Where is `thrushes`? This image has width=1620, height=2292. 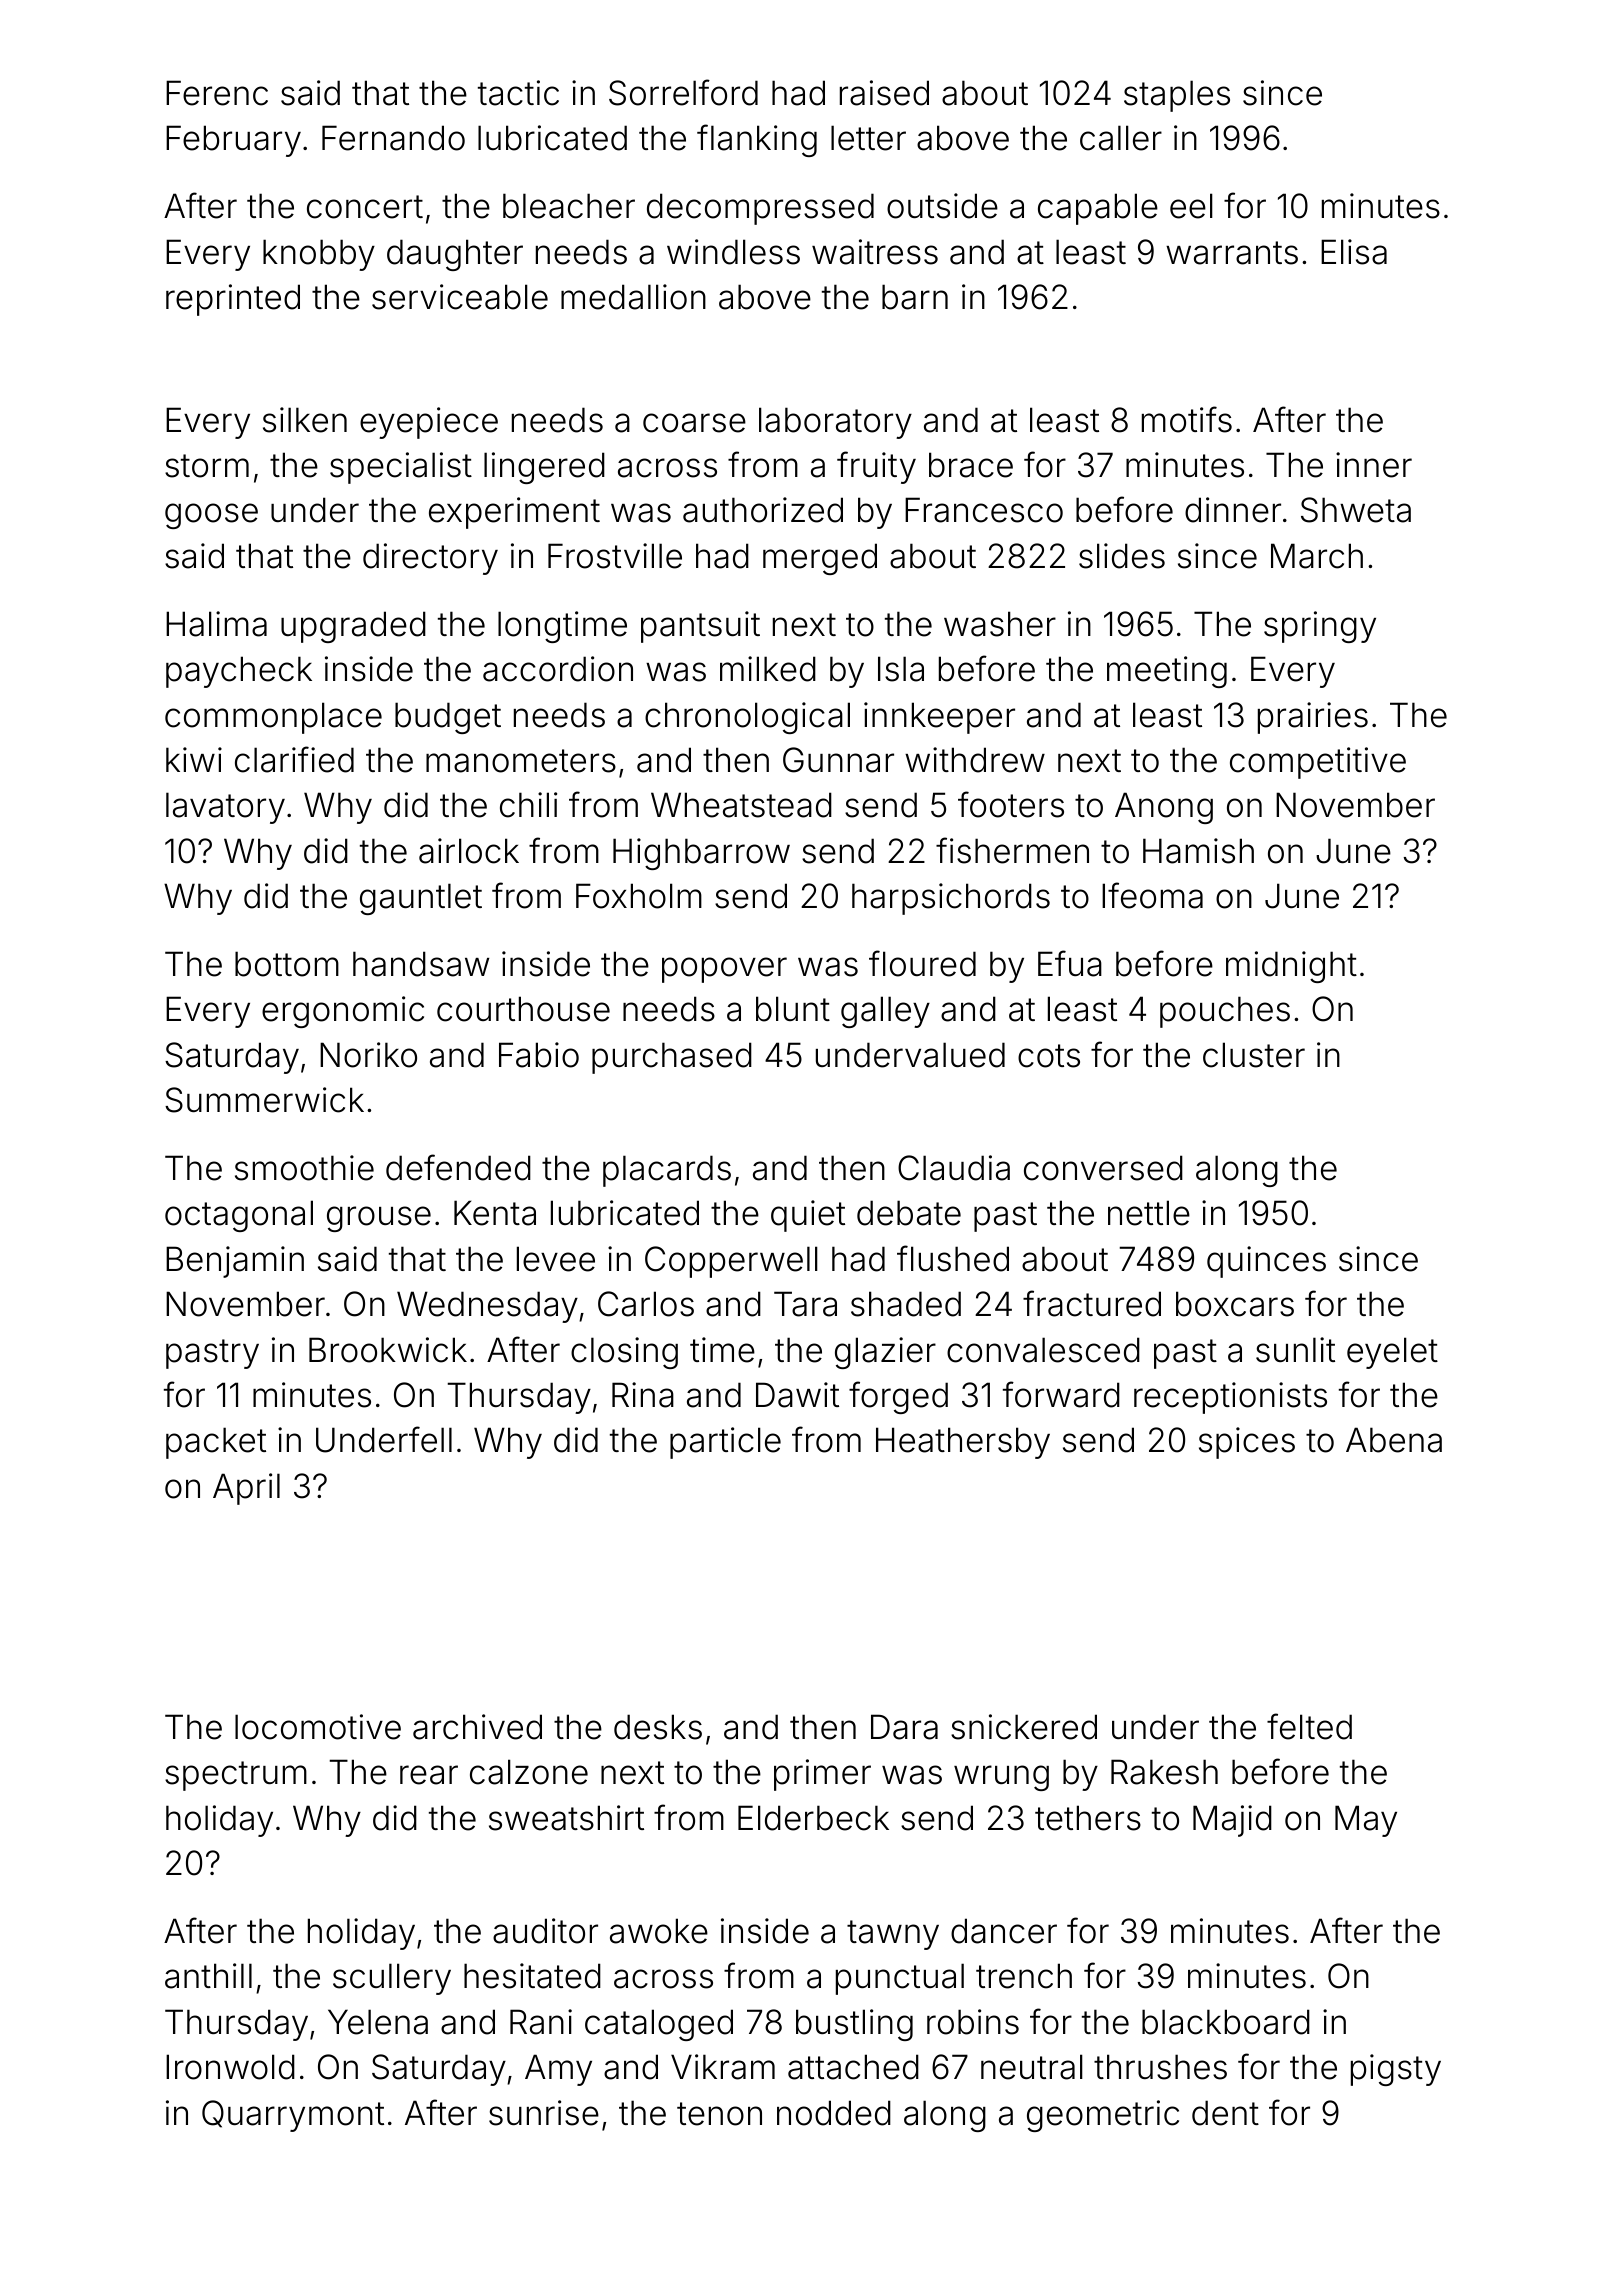
thrushes is located at coordinates (1160, 2067).
